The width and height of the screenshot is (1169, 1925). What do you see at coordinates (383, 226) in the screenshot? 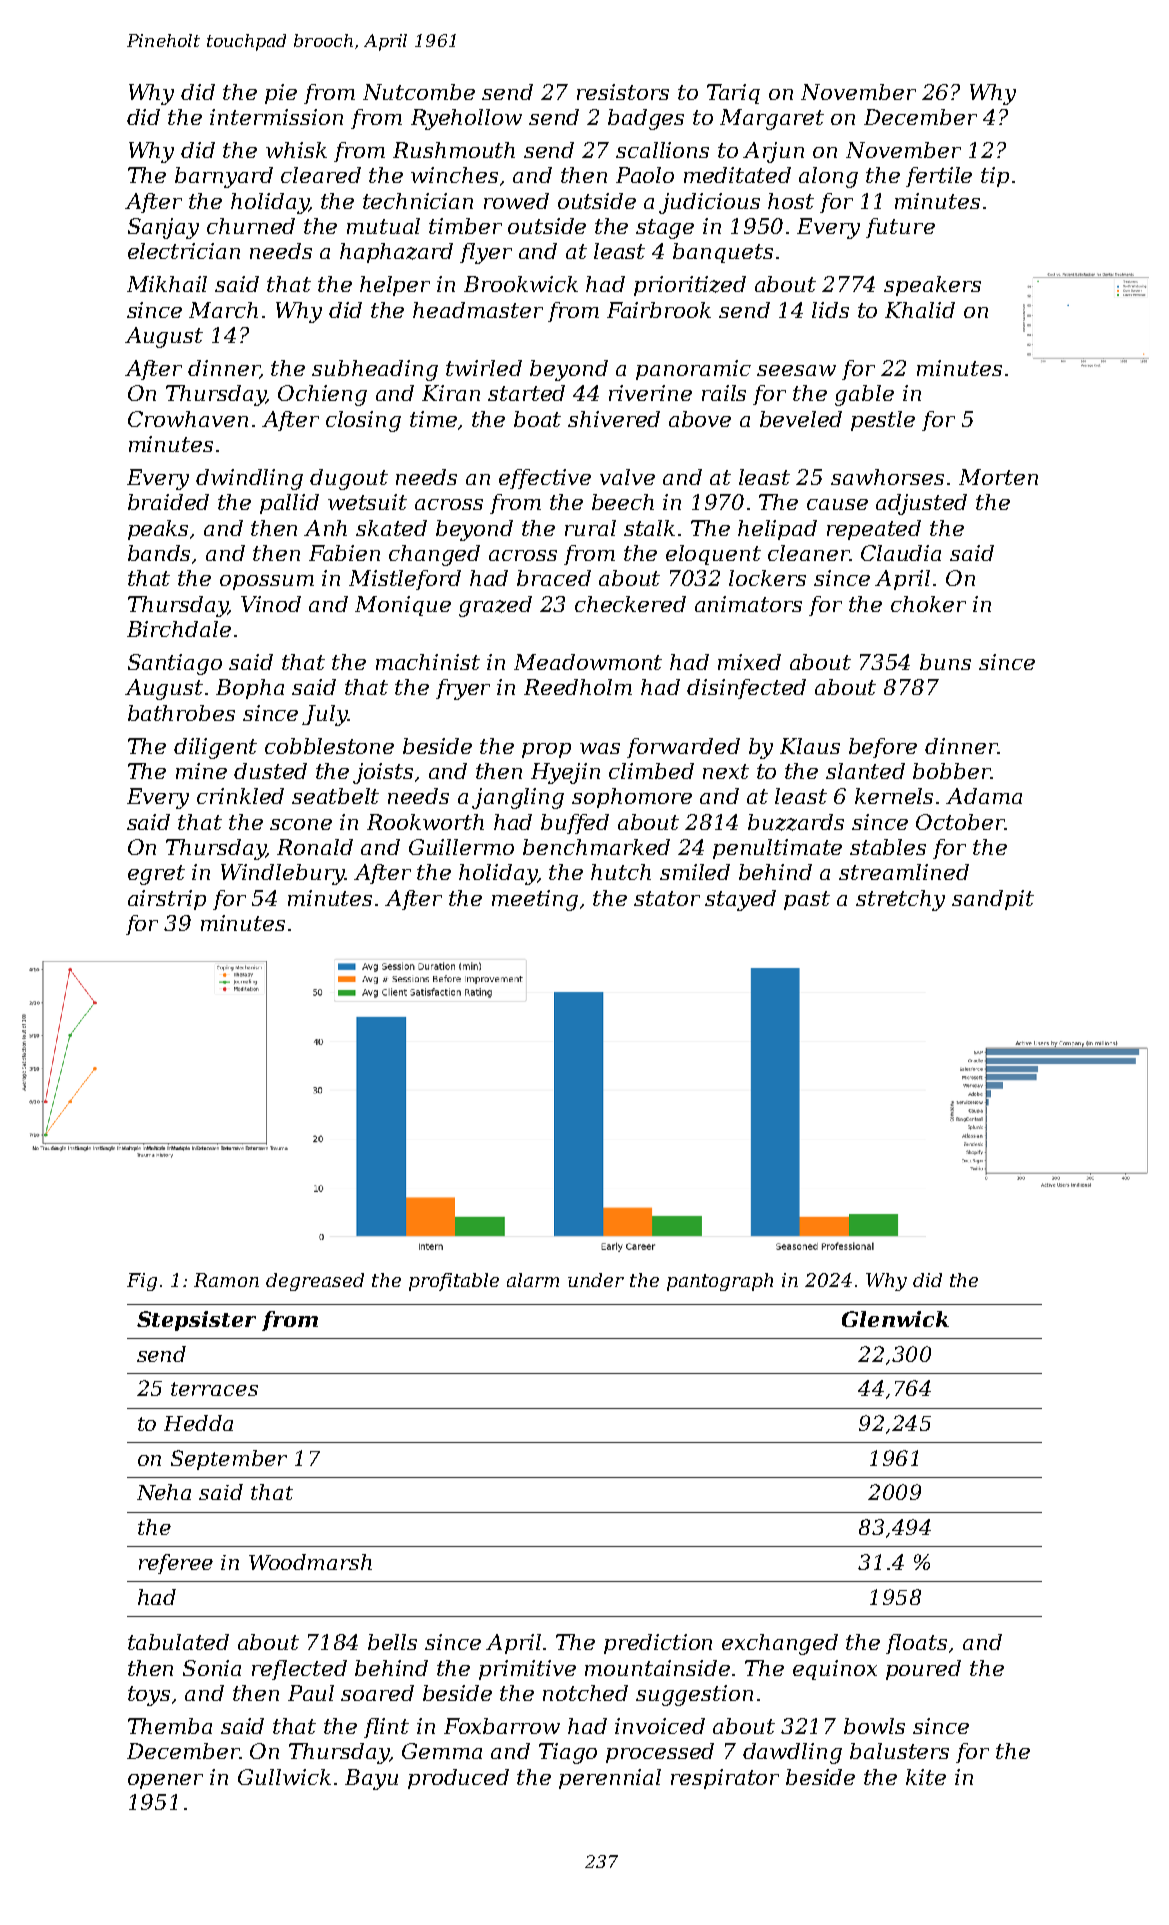
I see `mutual` at bounding box center [383, 226].
